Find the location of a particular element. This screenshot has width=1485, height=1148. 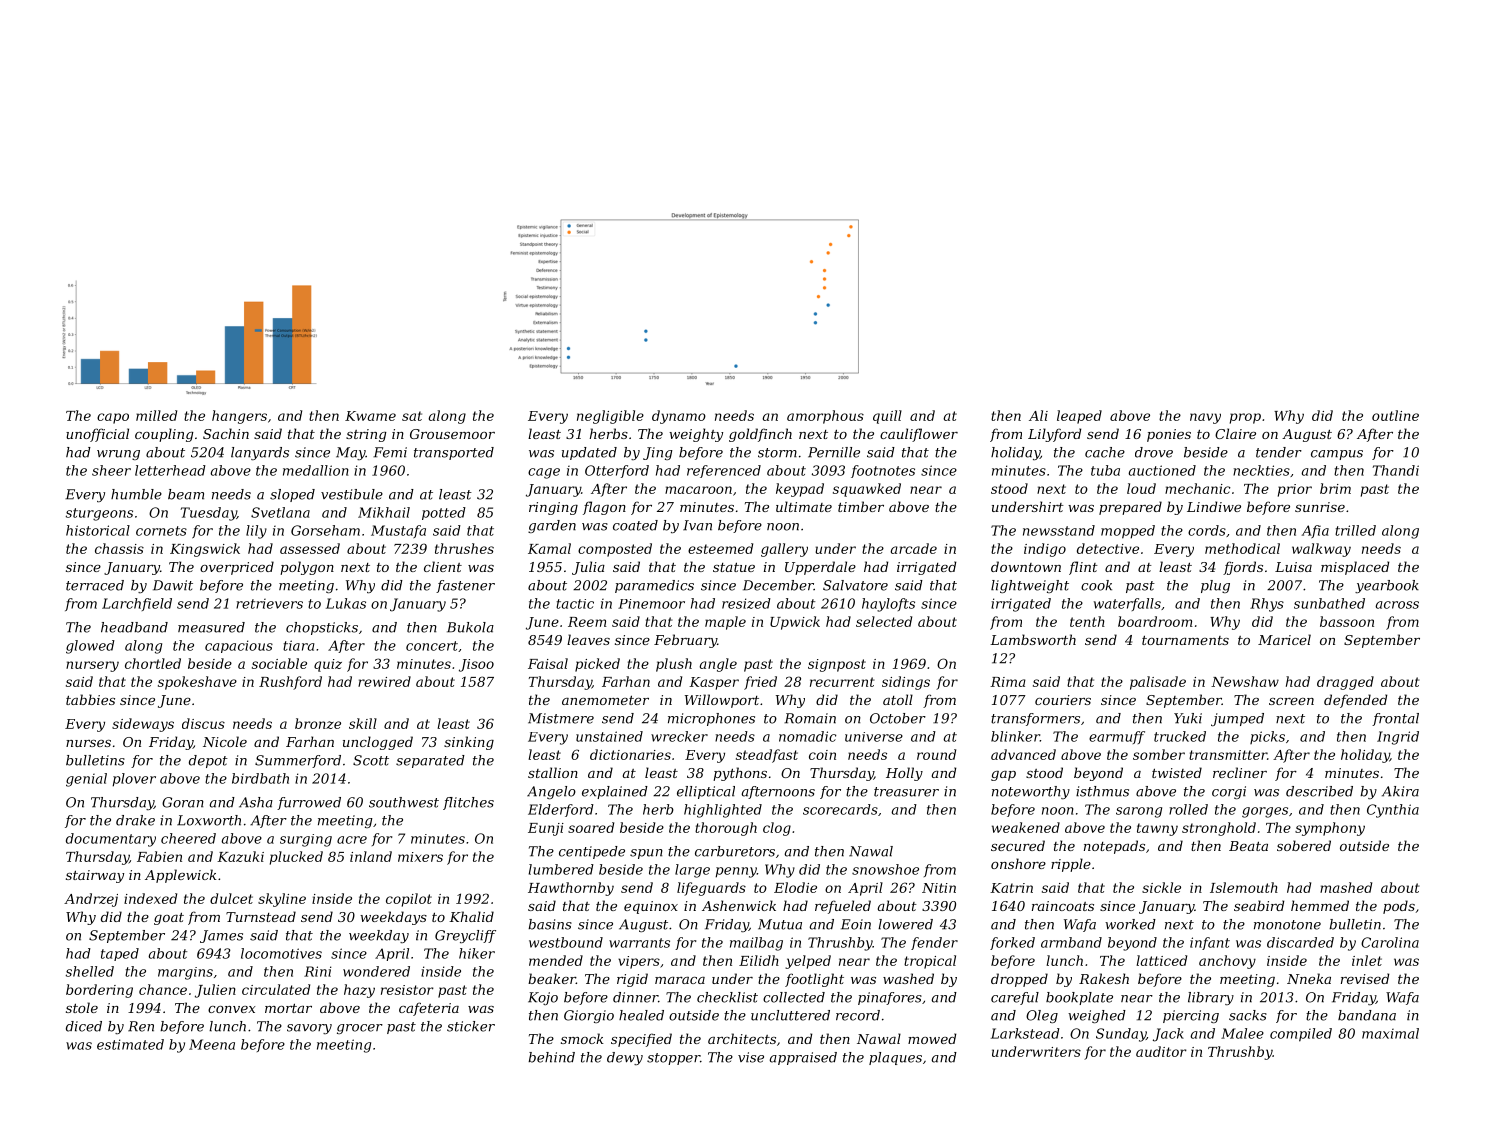

Kwame is located at coordinates (370, 416).
